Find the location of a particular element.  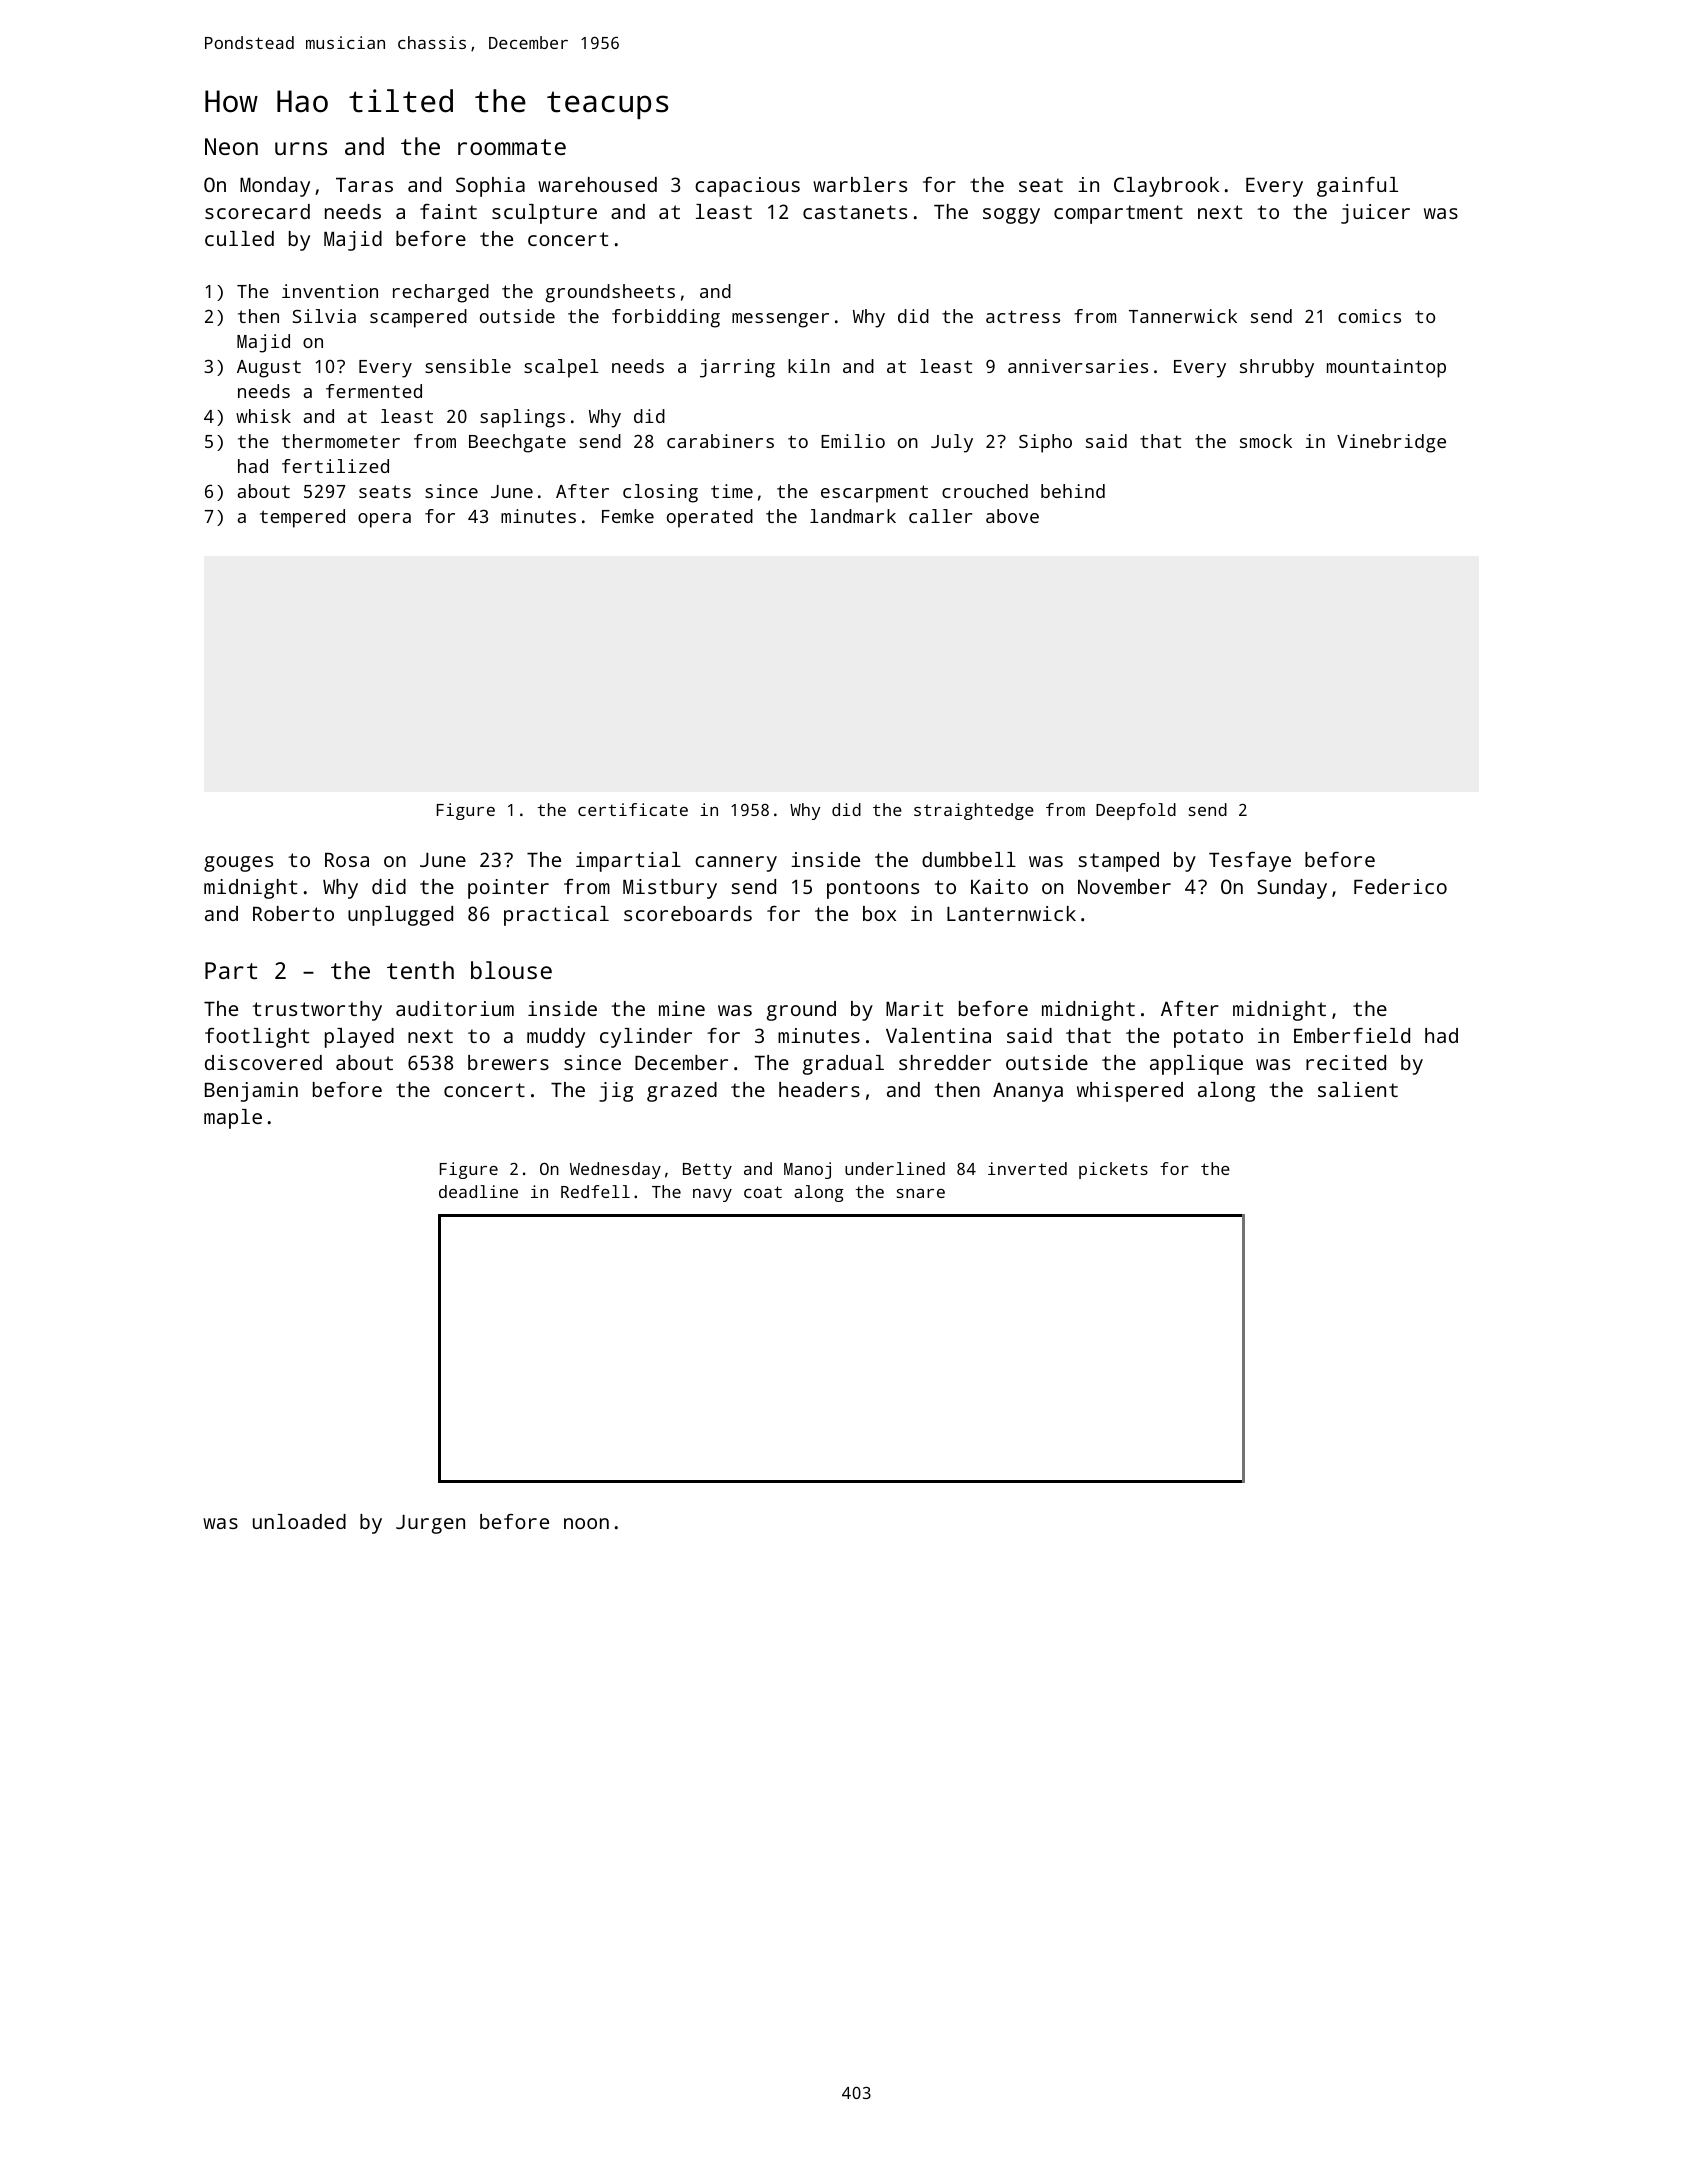

Vinebridge is located at coordinates (1391, 443).
